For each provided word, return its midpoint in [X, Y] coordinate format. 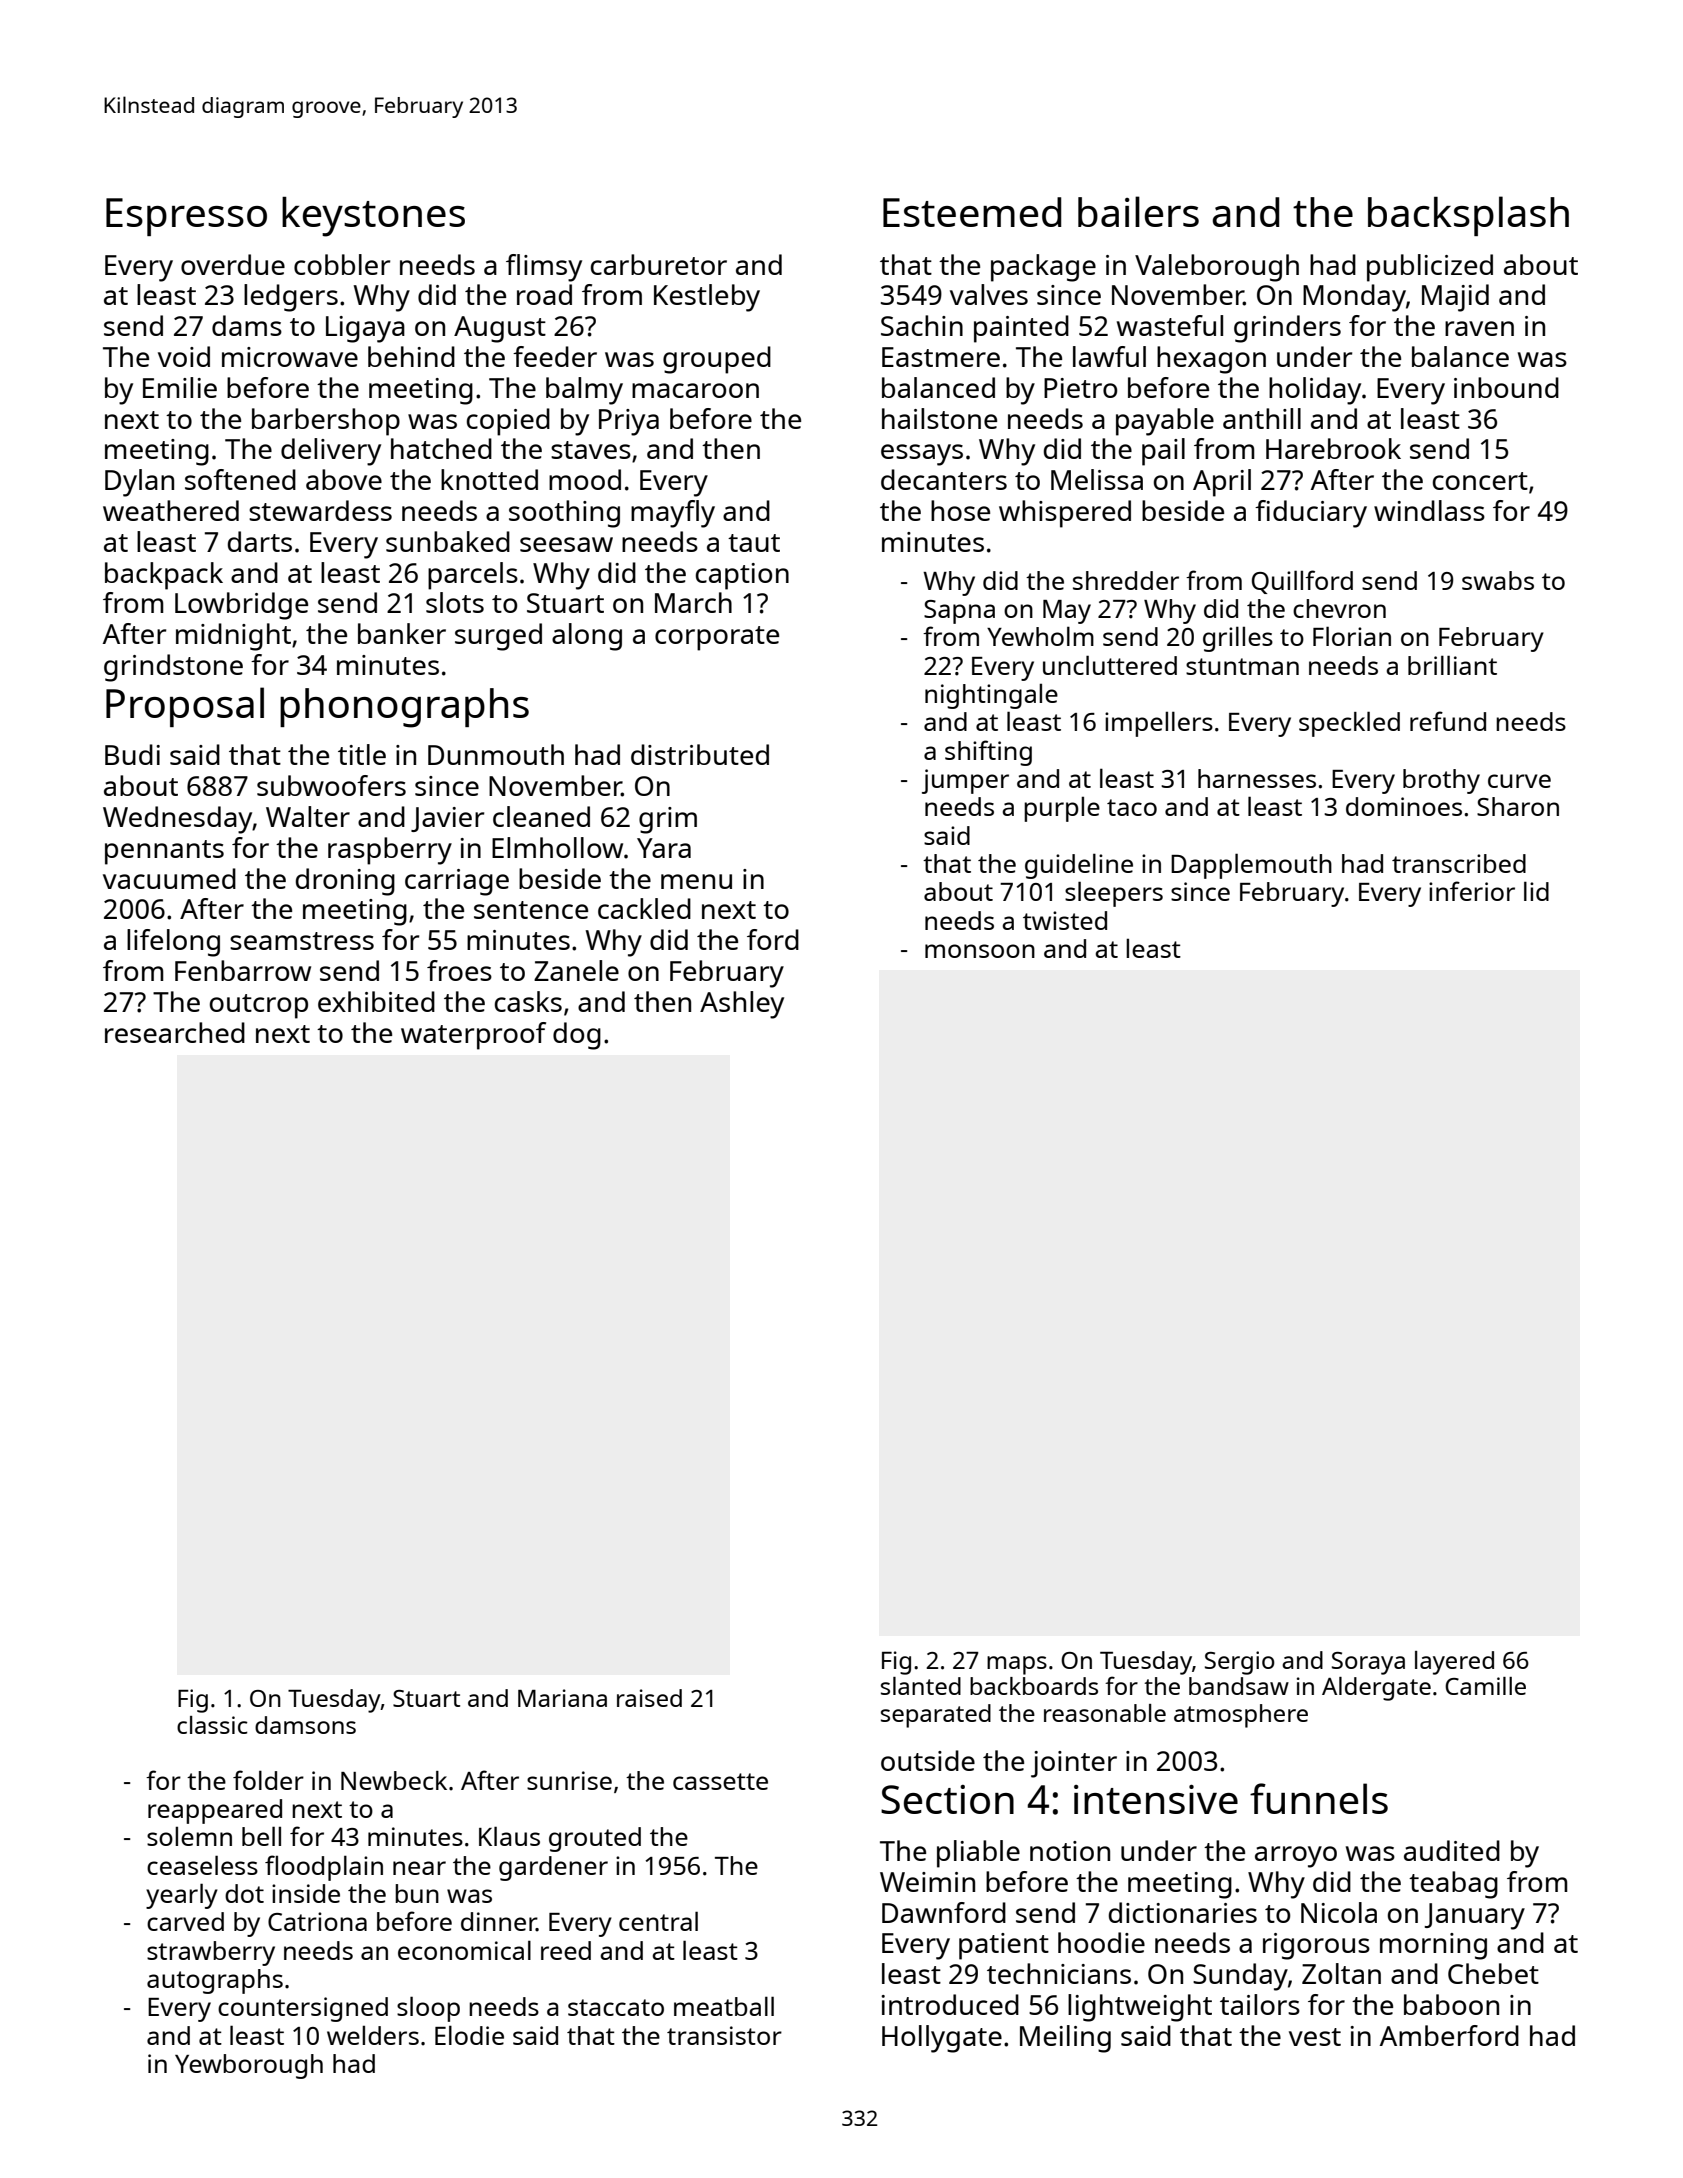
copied [508, 422]
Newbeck [394, 1780]
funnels [1319, 1798]
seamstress [302, 941]
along [587, 637]
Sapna [959, 612]
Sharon [1518, 806]
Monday [1354, 298]
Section [947, 1799]
